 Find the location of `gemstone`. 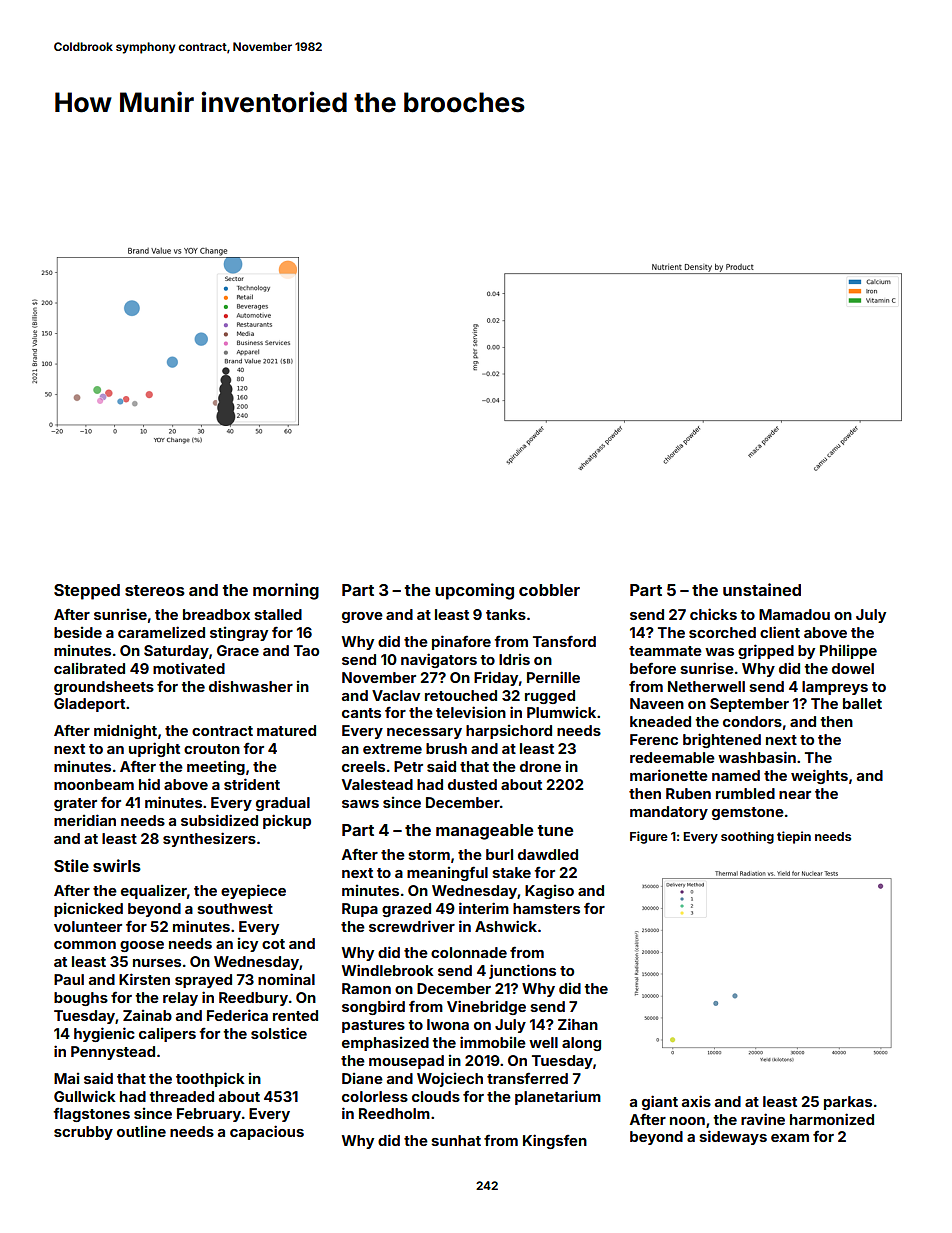

gemstone is located at coordinates (748, 813).
